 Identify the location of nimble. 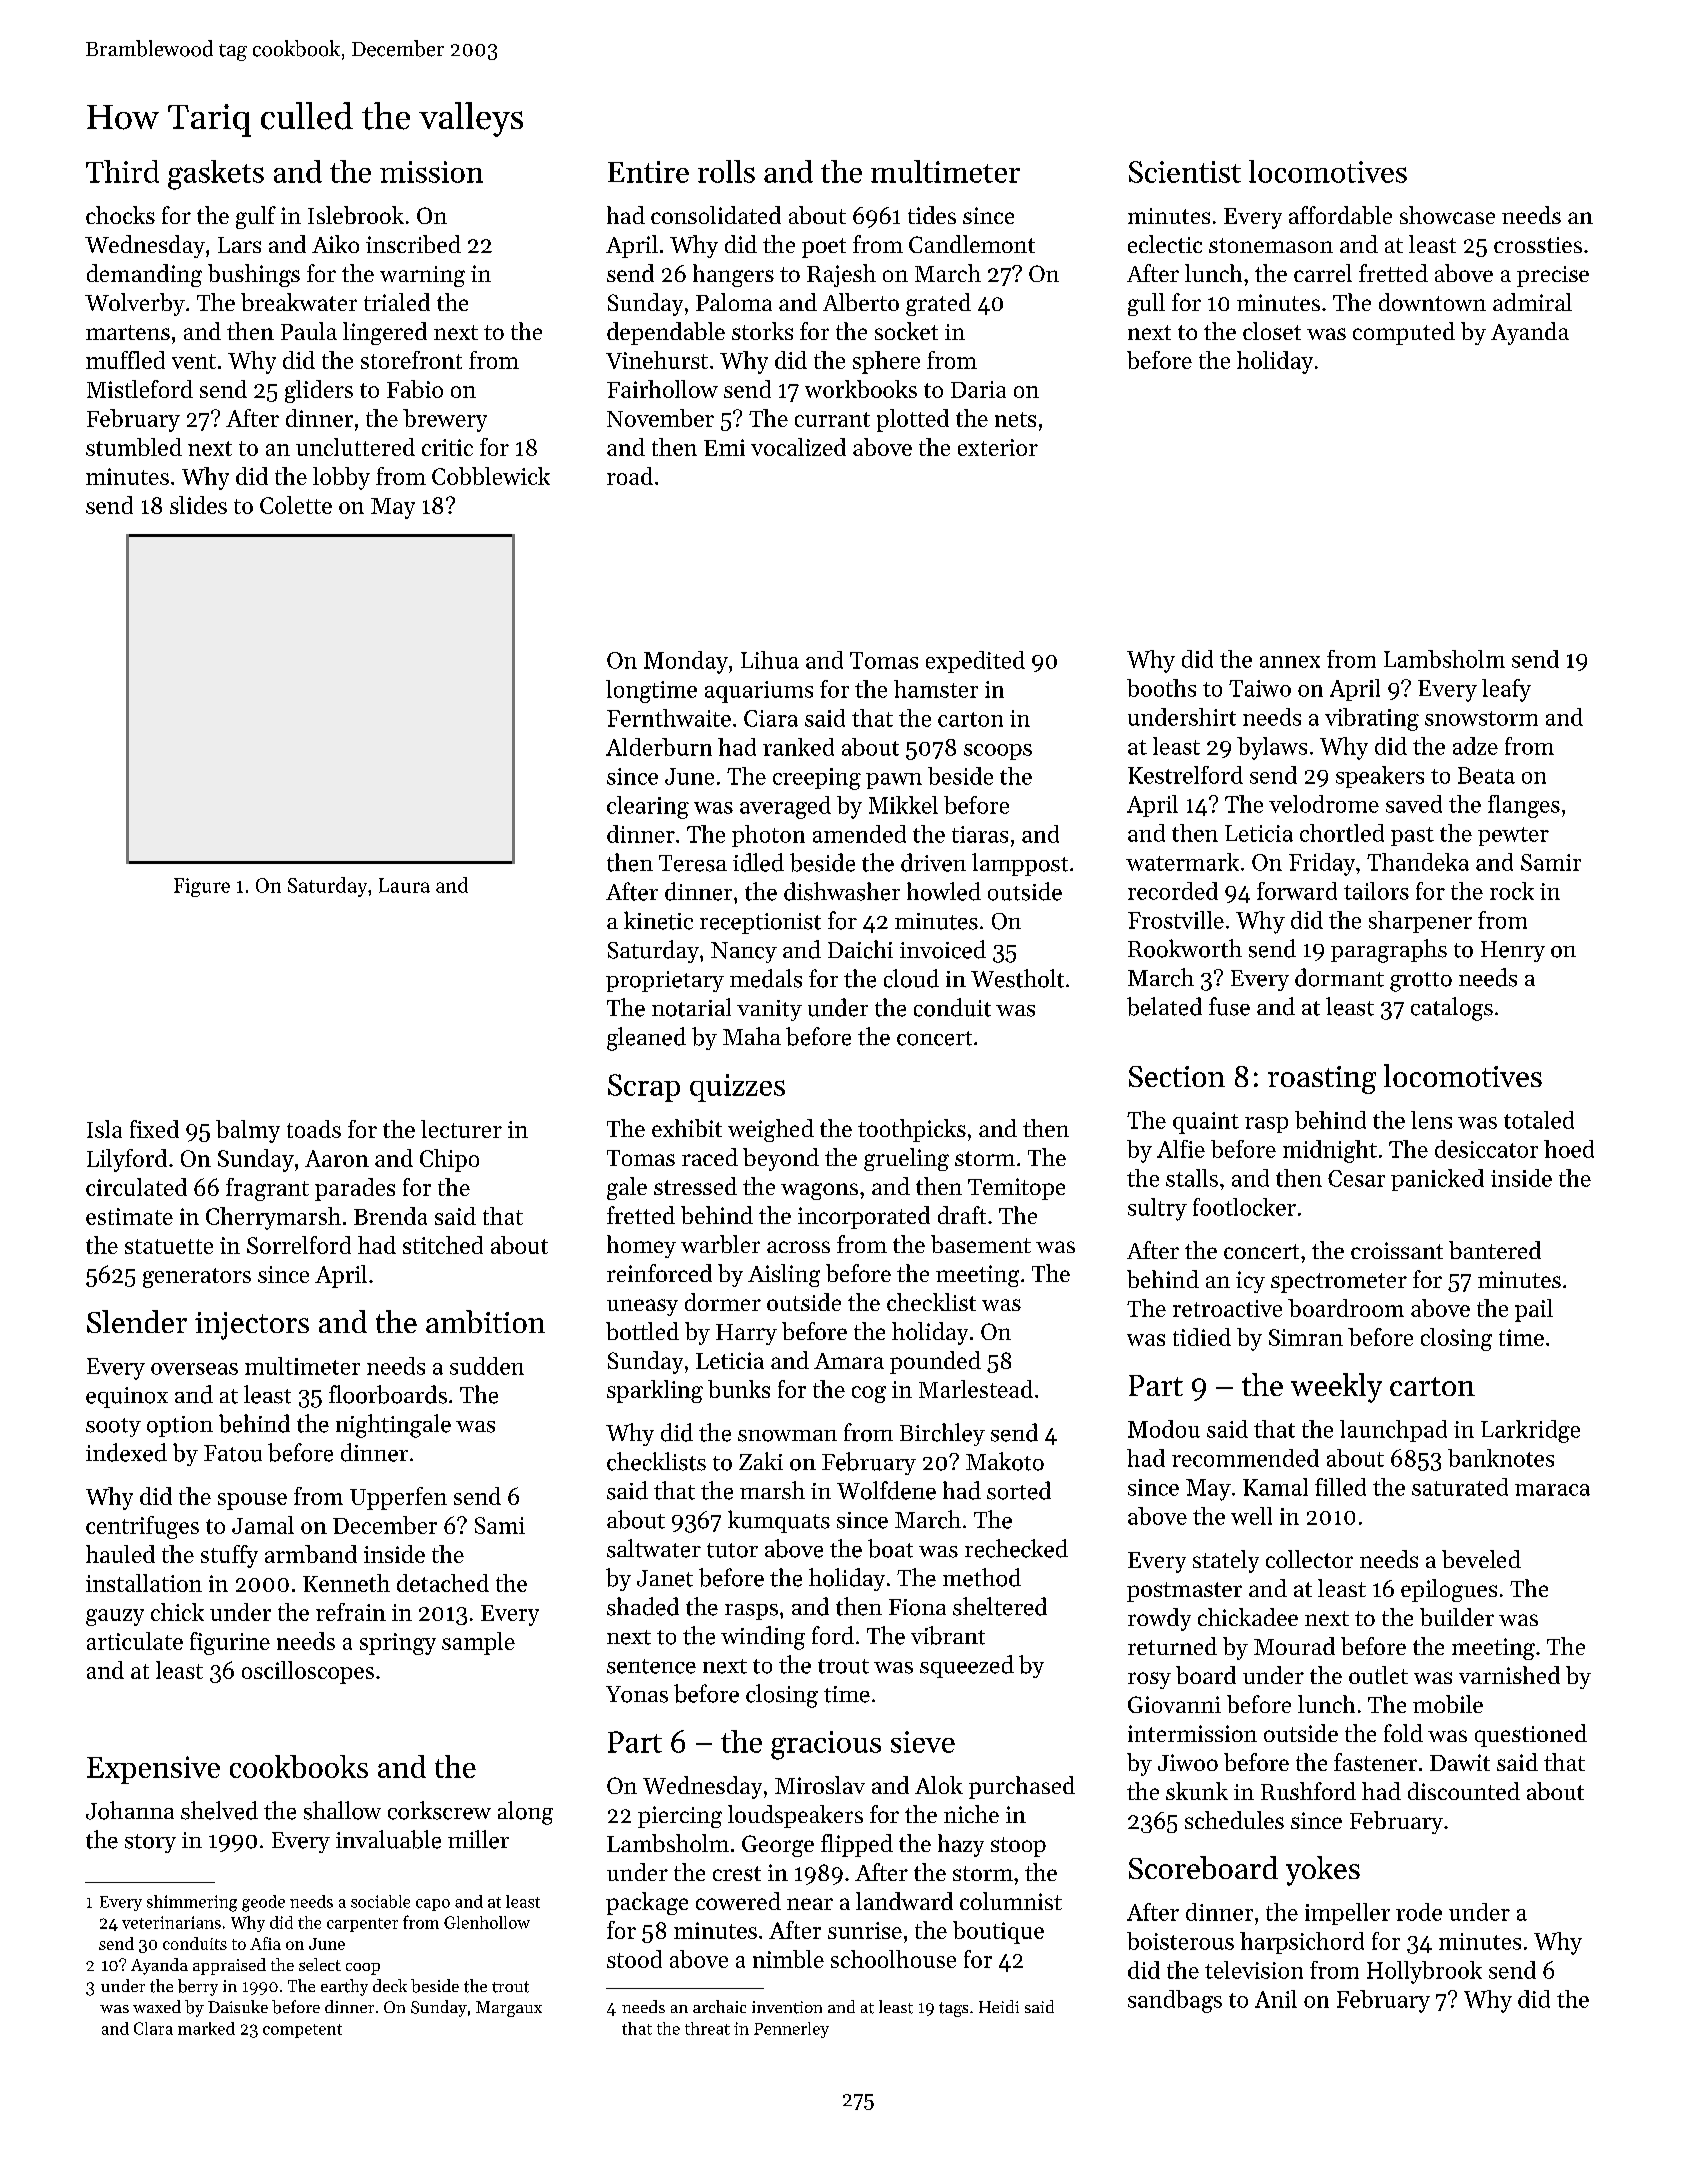
(788, 1959).
